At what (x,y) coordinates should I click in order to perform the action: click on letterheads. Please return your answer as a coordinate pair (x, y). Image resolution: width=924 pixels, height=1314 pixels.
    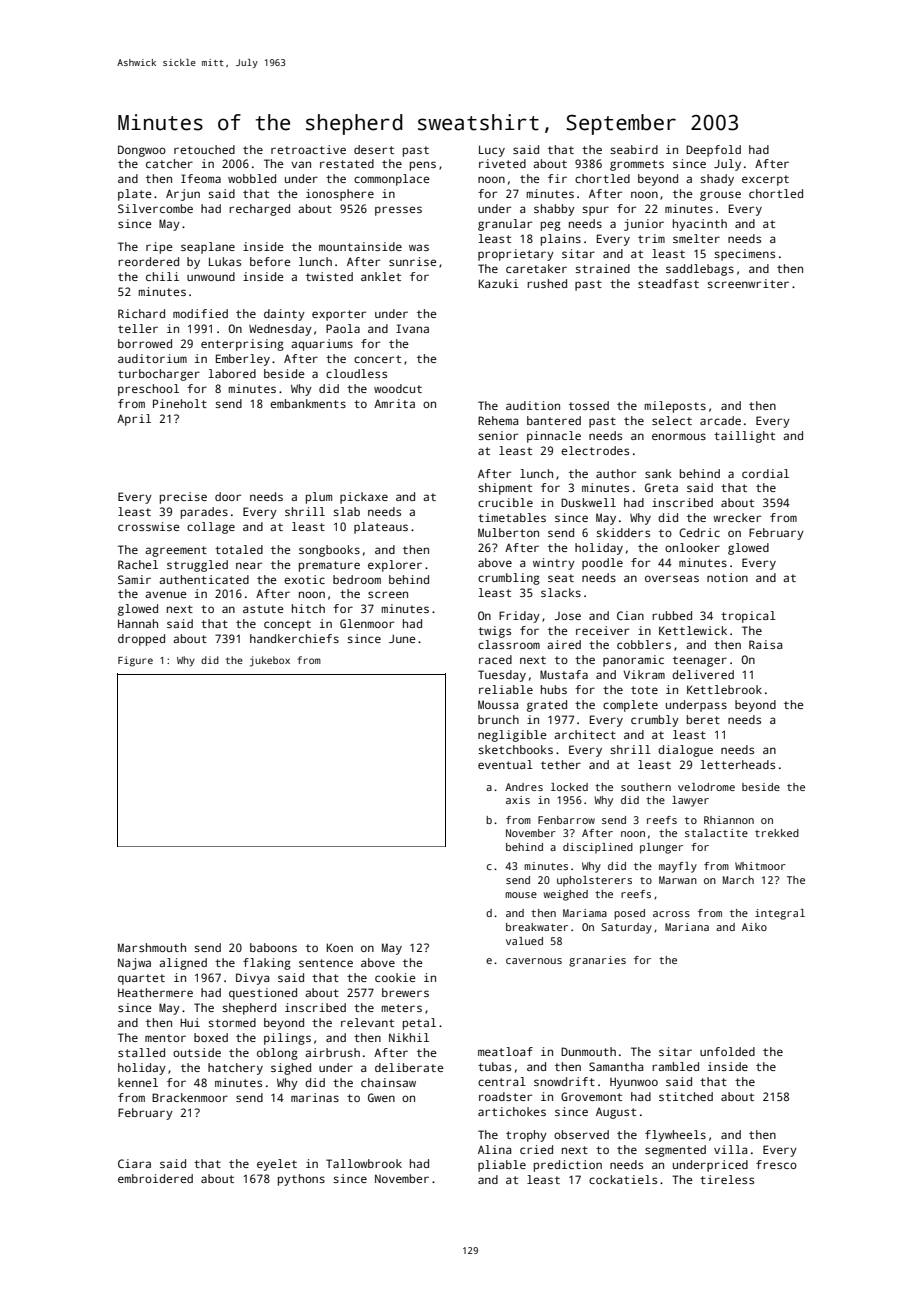
    Looking at the image, I should click on (738, 764).
